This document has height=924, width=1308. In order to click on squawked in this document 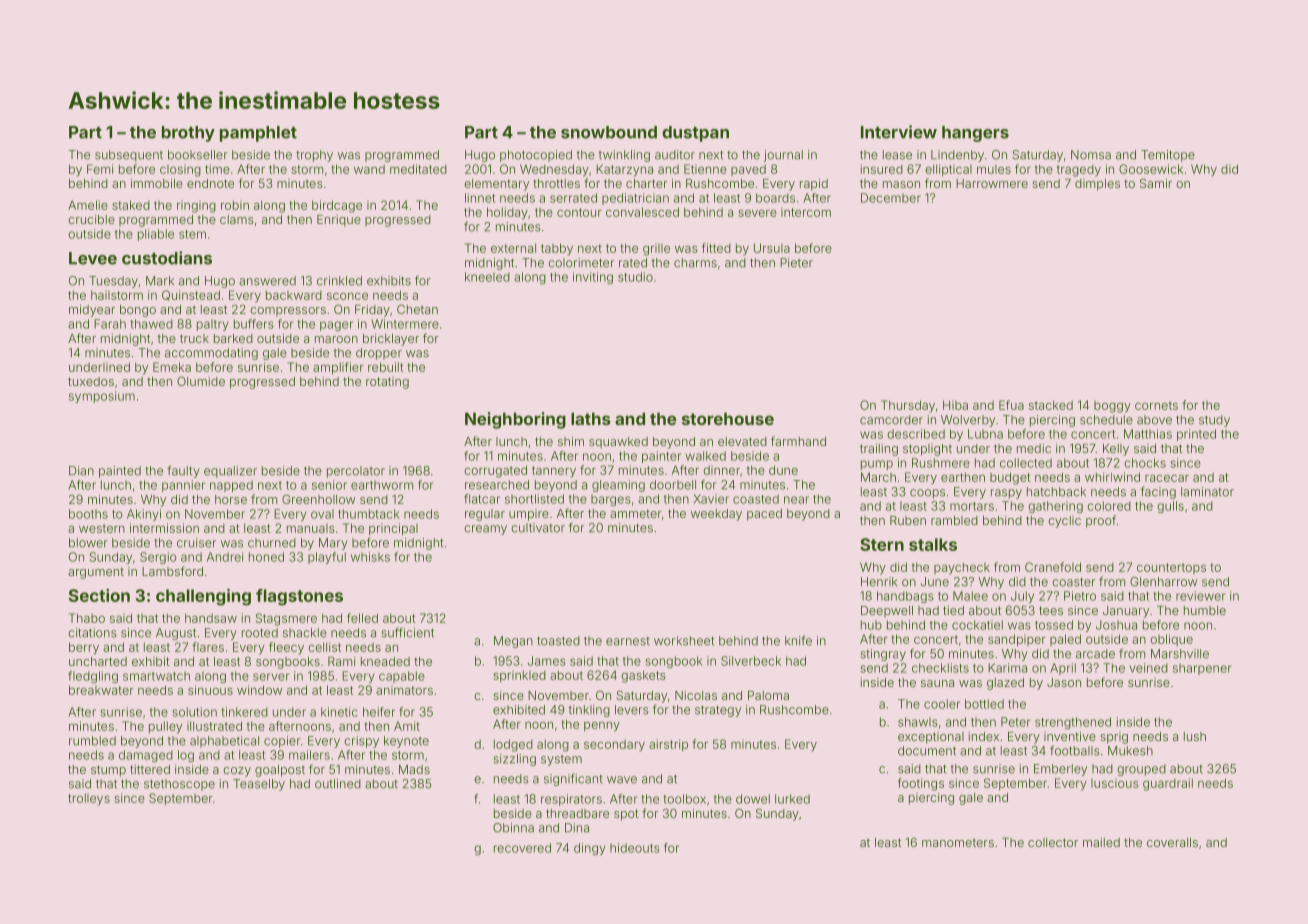, I will do `click(618, 443)`.
